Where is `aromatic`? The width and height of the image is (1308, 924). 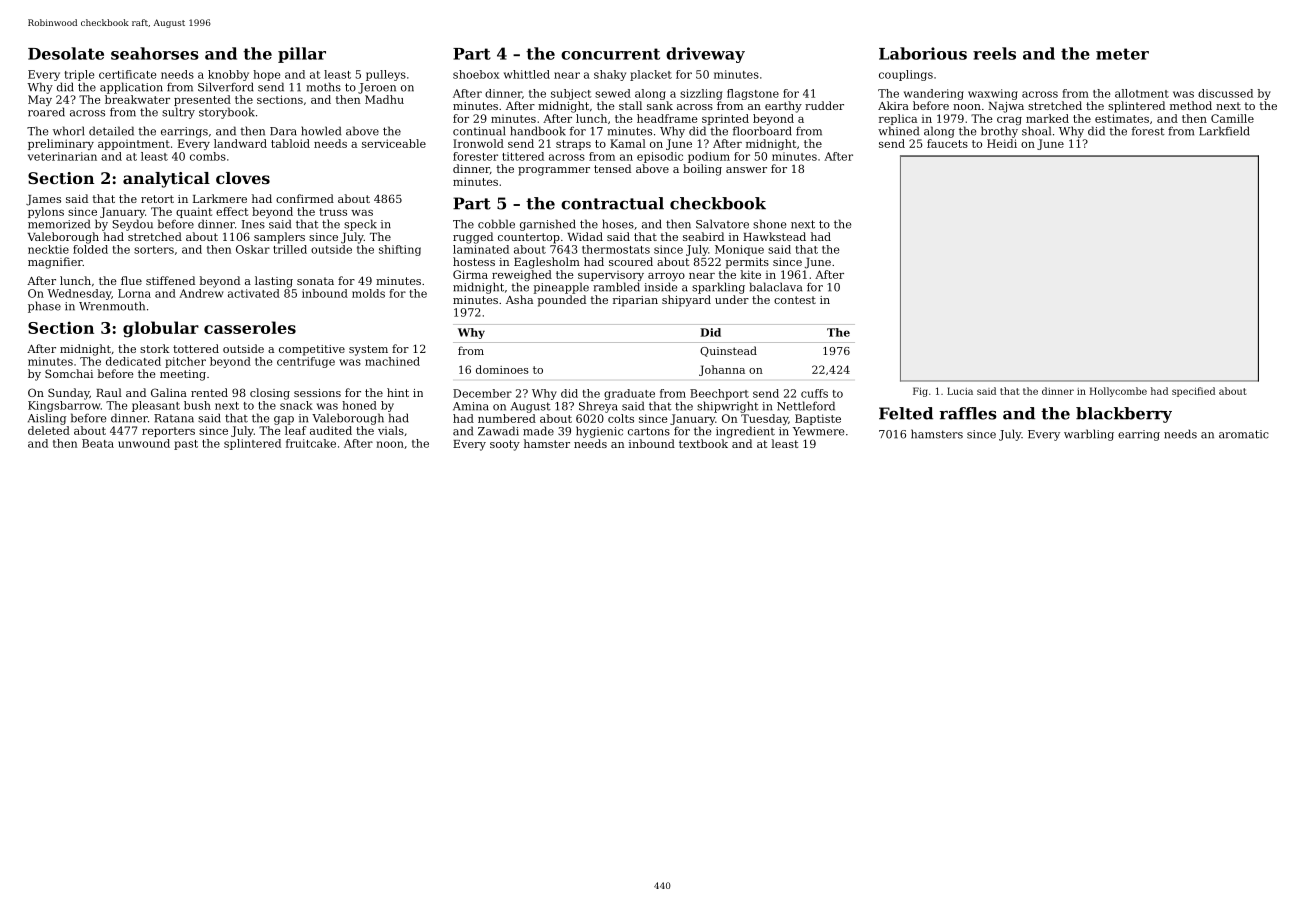
aromatic is located at coordinates (1244, 434).
